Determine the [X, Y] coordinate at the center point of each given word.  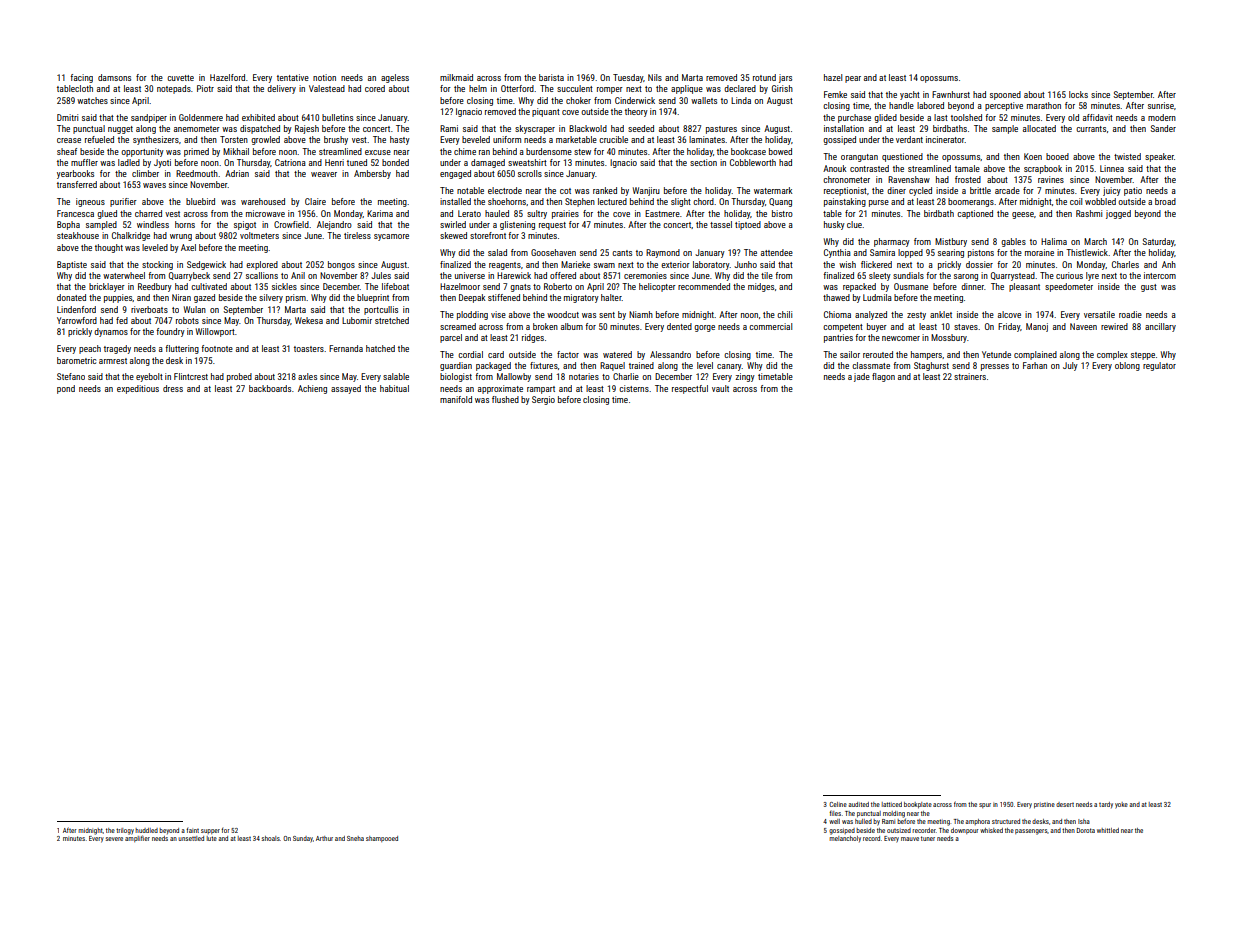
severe [114, 839]
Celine [838, 804]
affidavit [1098, 117]
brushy [336, 140]
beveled [476, 139]
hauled [497, 213]
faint [192, 830]
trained [641, 365]
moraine [1039, 252]
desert [1065, 804]
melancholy [845, 839]
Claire [315, 201]
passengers [1031, 832]
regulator [1159, 366]
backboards [270, 388]
